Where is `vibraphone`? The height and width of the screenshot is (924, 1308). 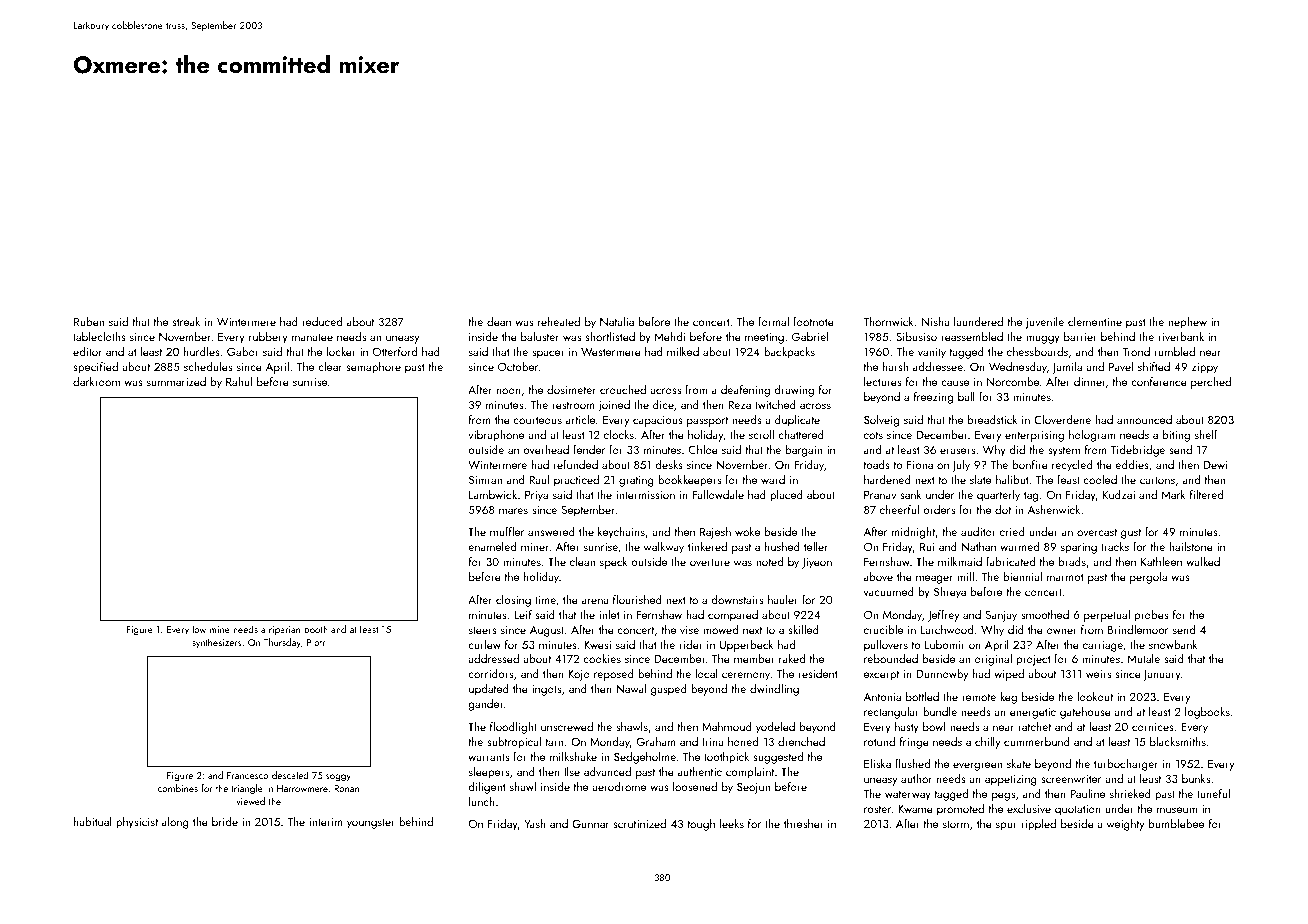
vibraphone is located at coordinates (496, 436).
